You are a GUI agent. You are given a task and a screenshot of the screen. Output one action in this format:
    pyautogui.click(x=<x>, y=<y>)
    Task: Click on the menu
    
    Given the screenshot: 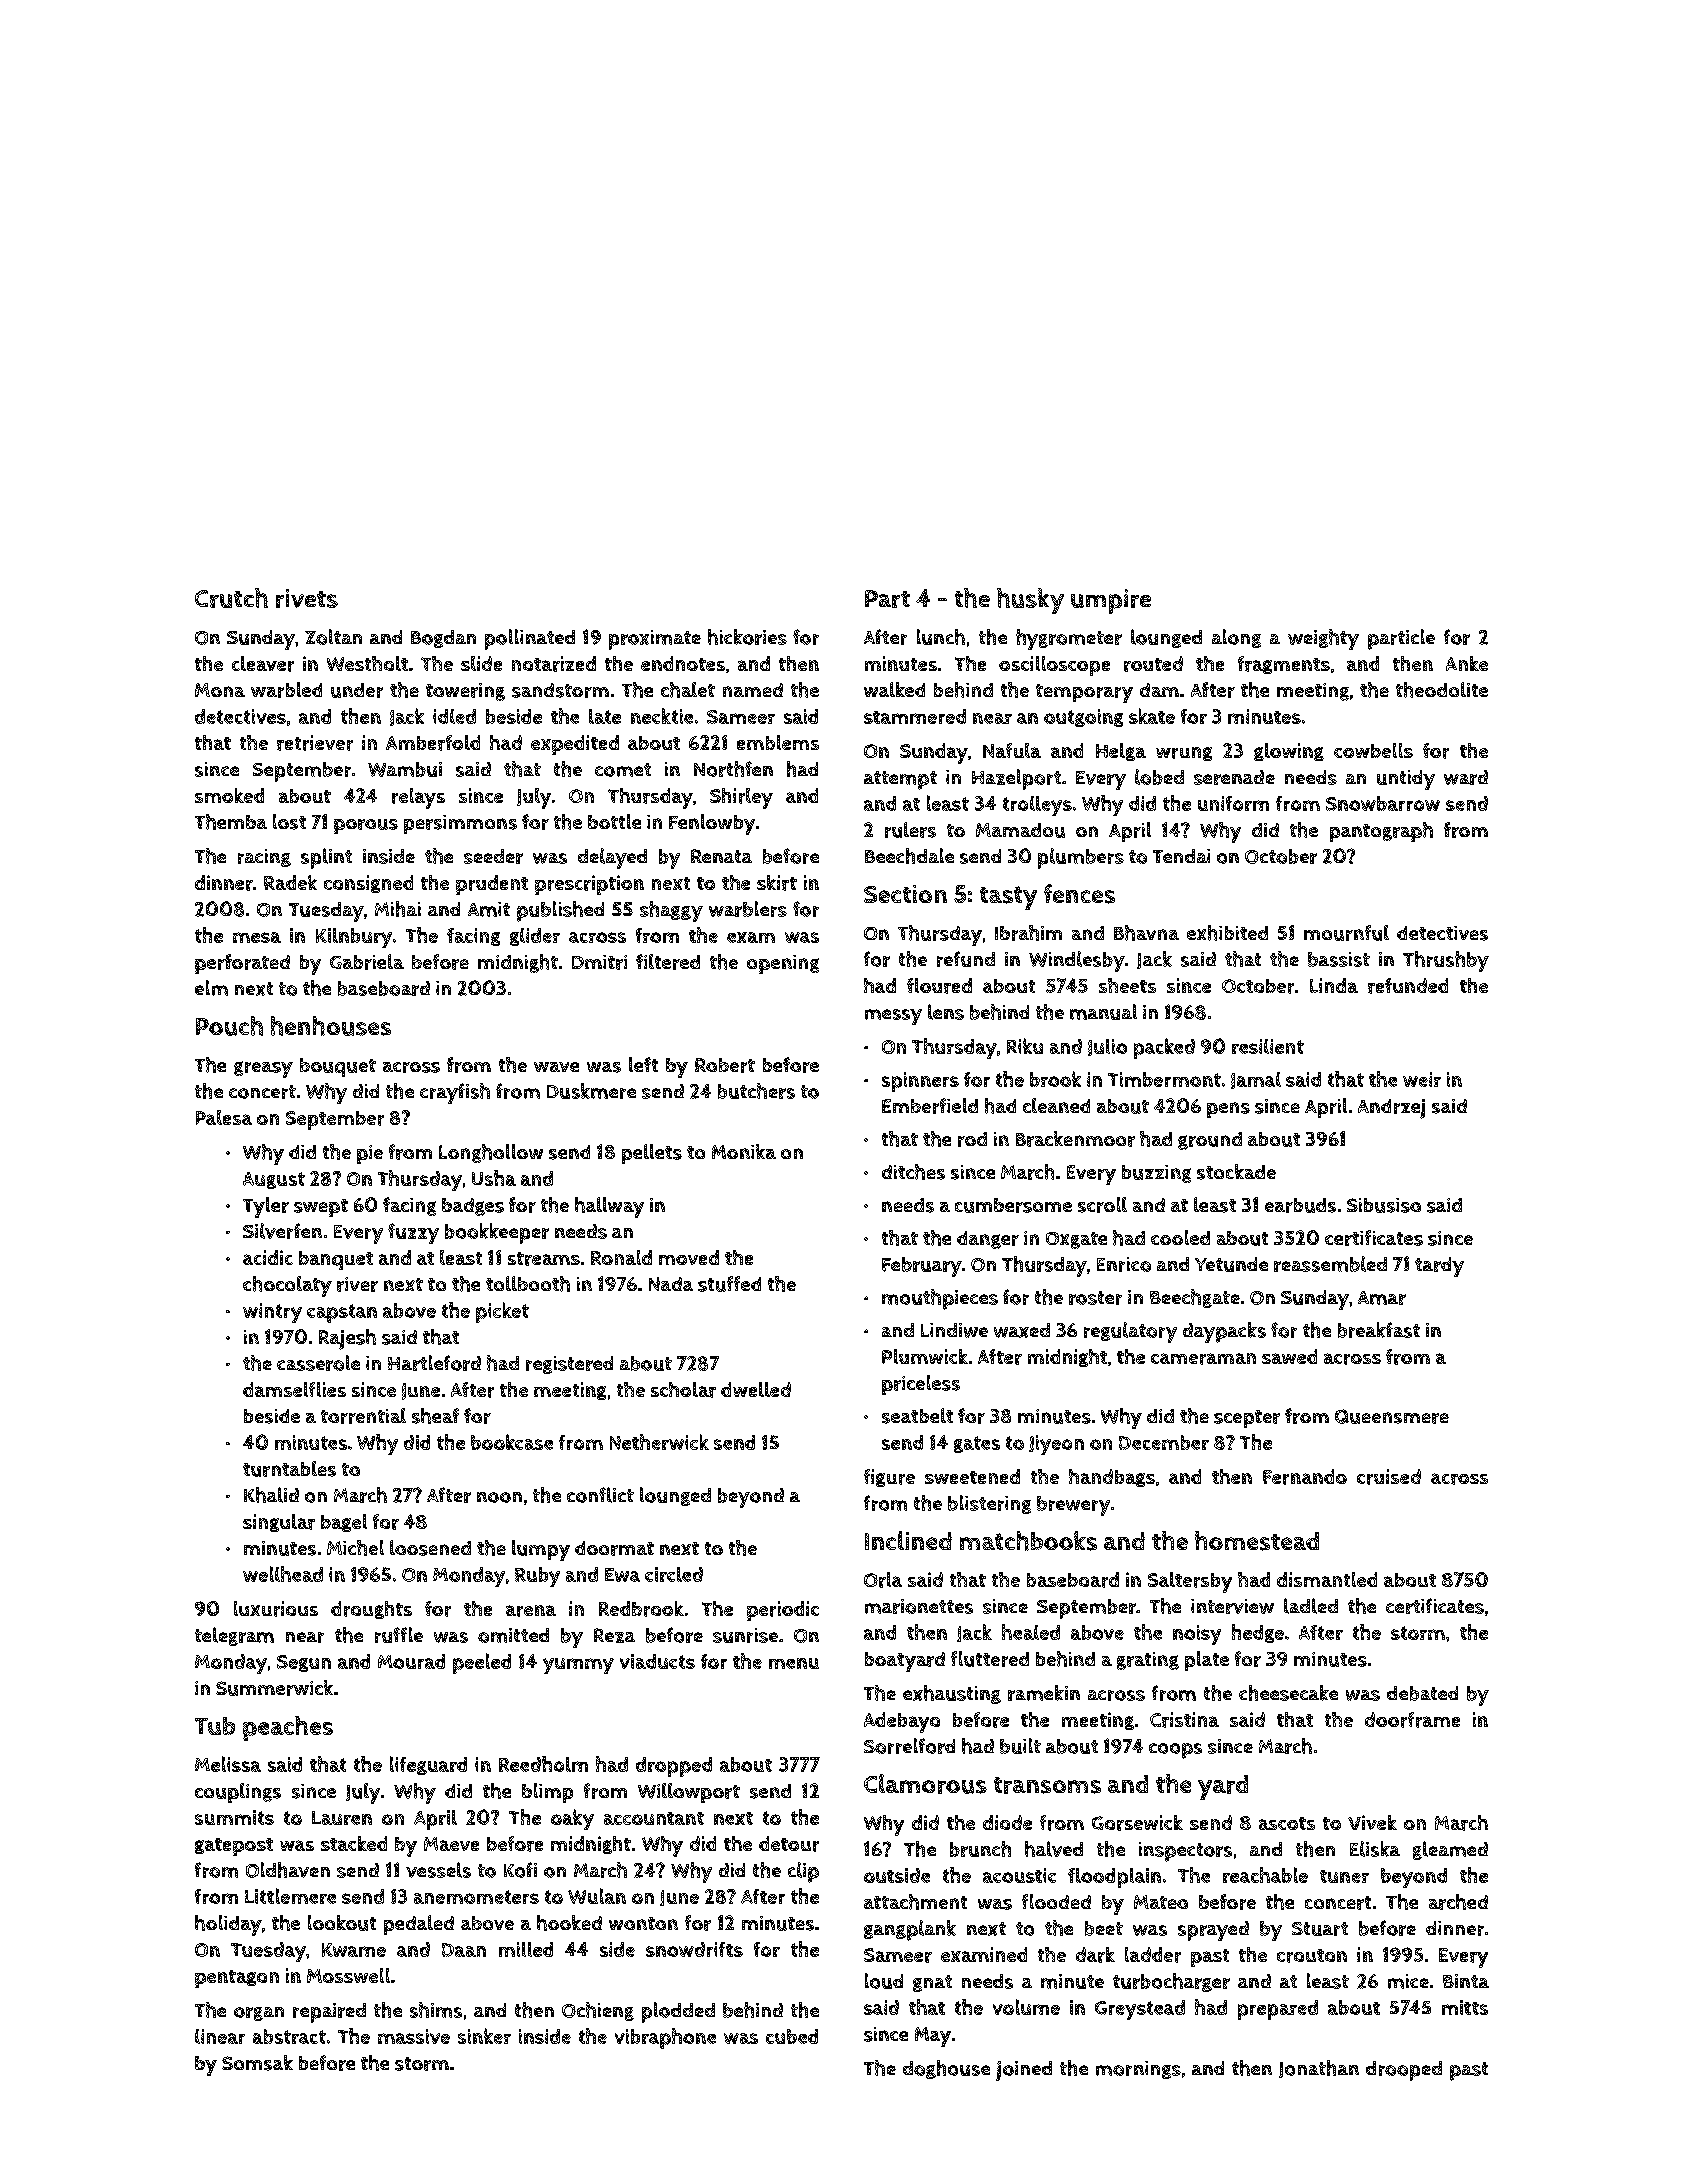 What is the action you would take?
    pyautogui.click(x=794, y=1663)
